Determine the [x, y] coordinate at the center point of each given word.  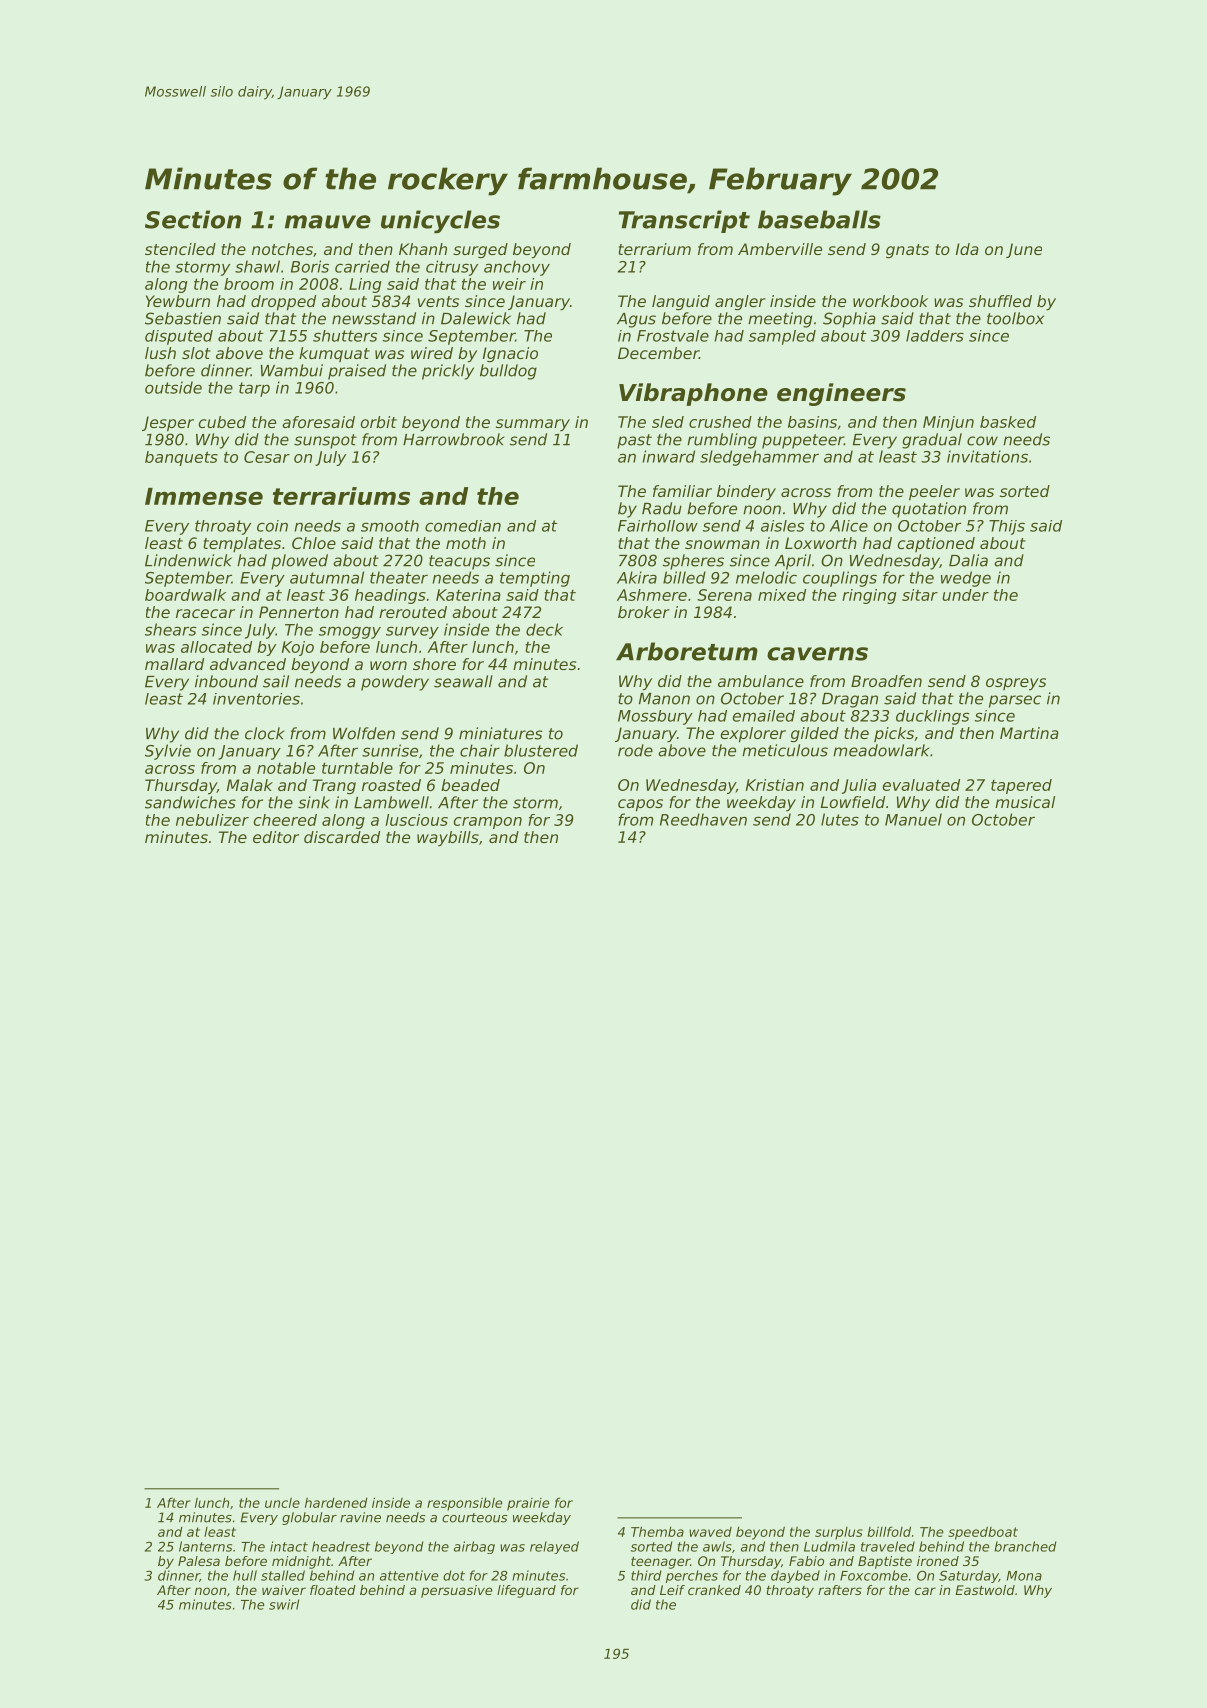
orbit [378, 422]
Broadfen [886, 681]
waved [710, 1532]
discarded [342, 837]
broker [644, 612]
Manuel [913, 819]
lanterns [205, 1546]
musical [1025, 802]
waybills [448, 838]
